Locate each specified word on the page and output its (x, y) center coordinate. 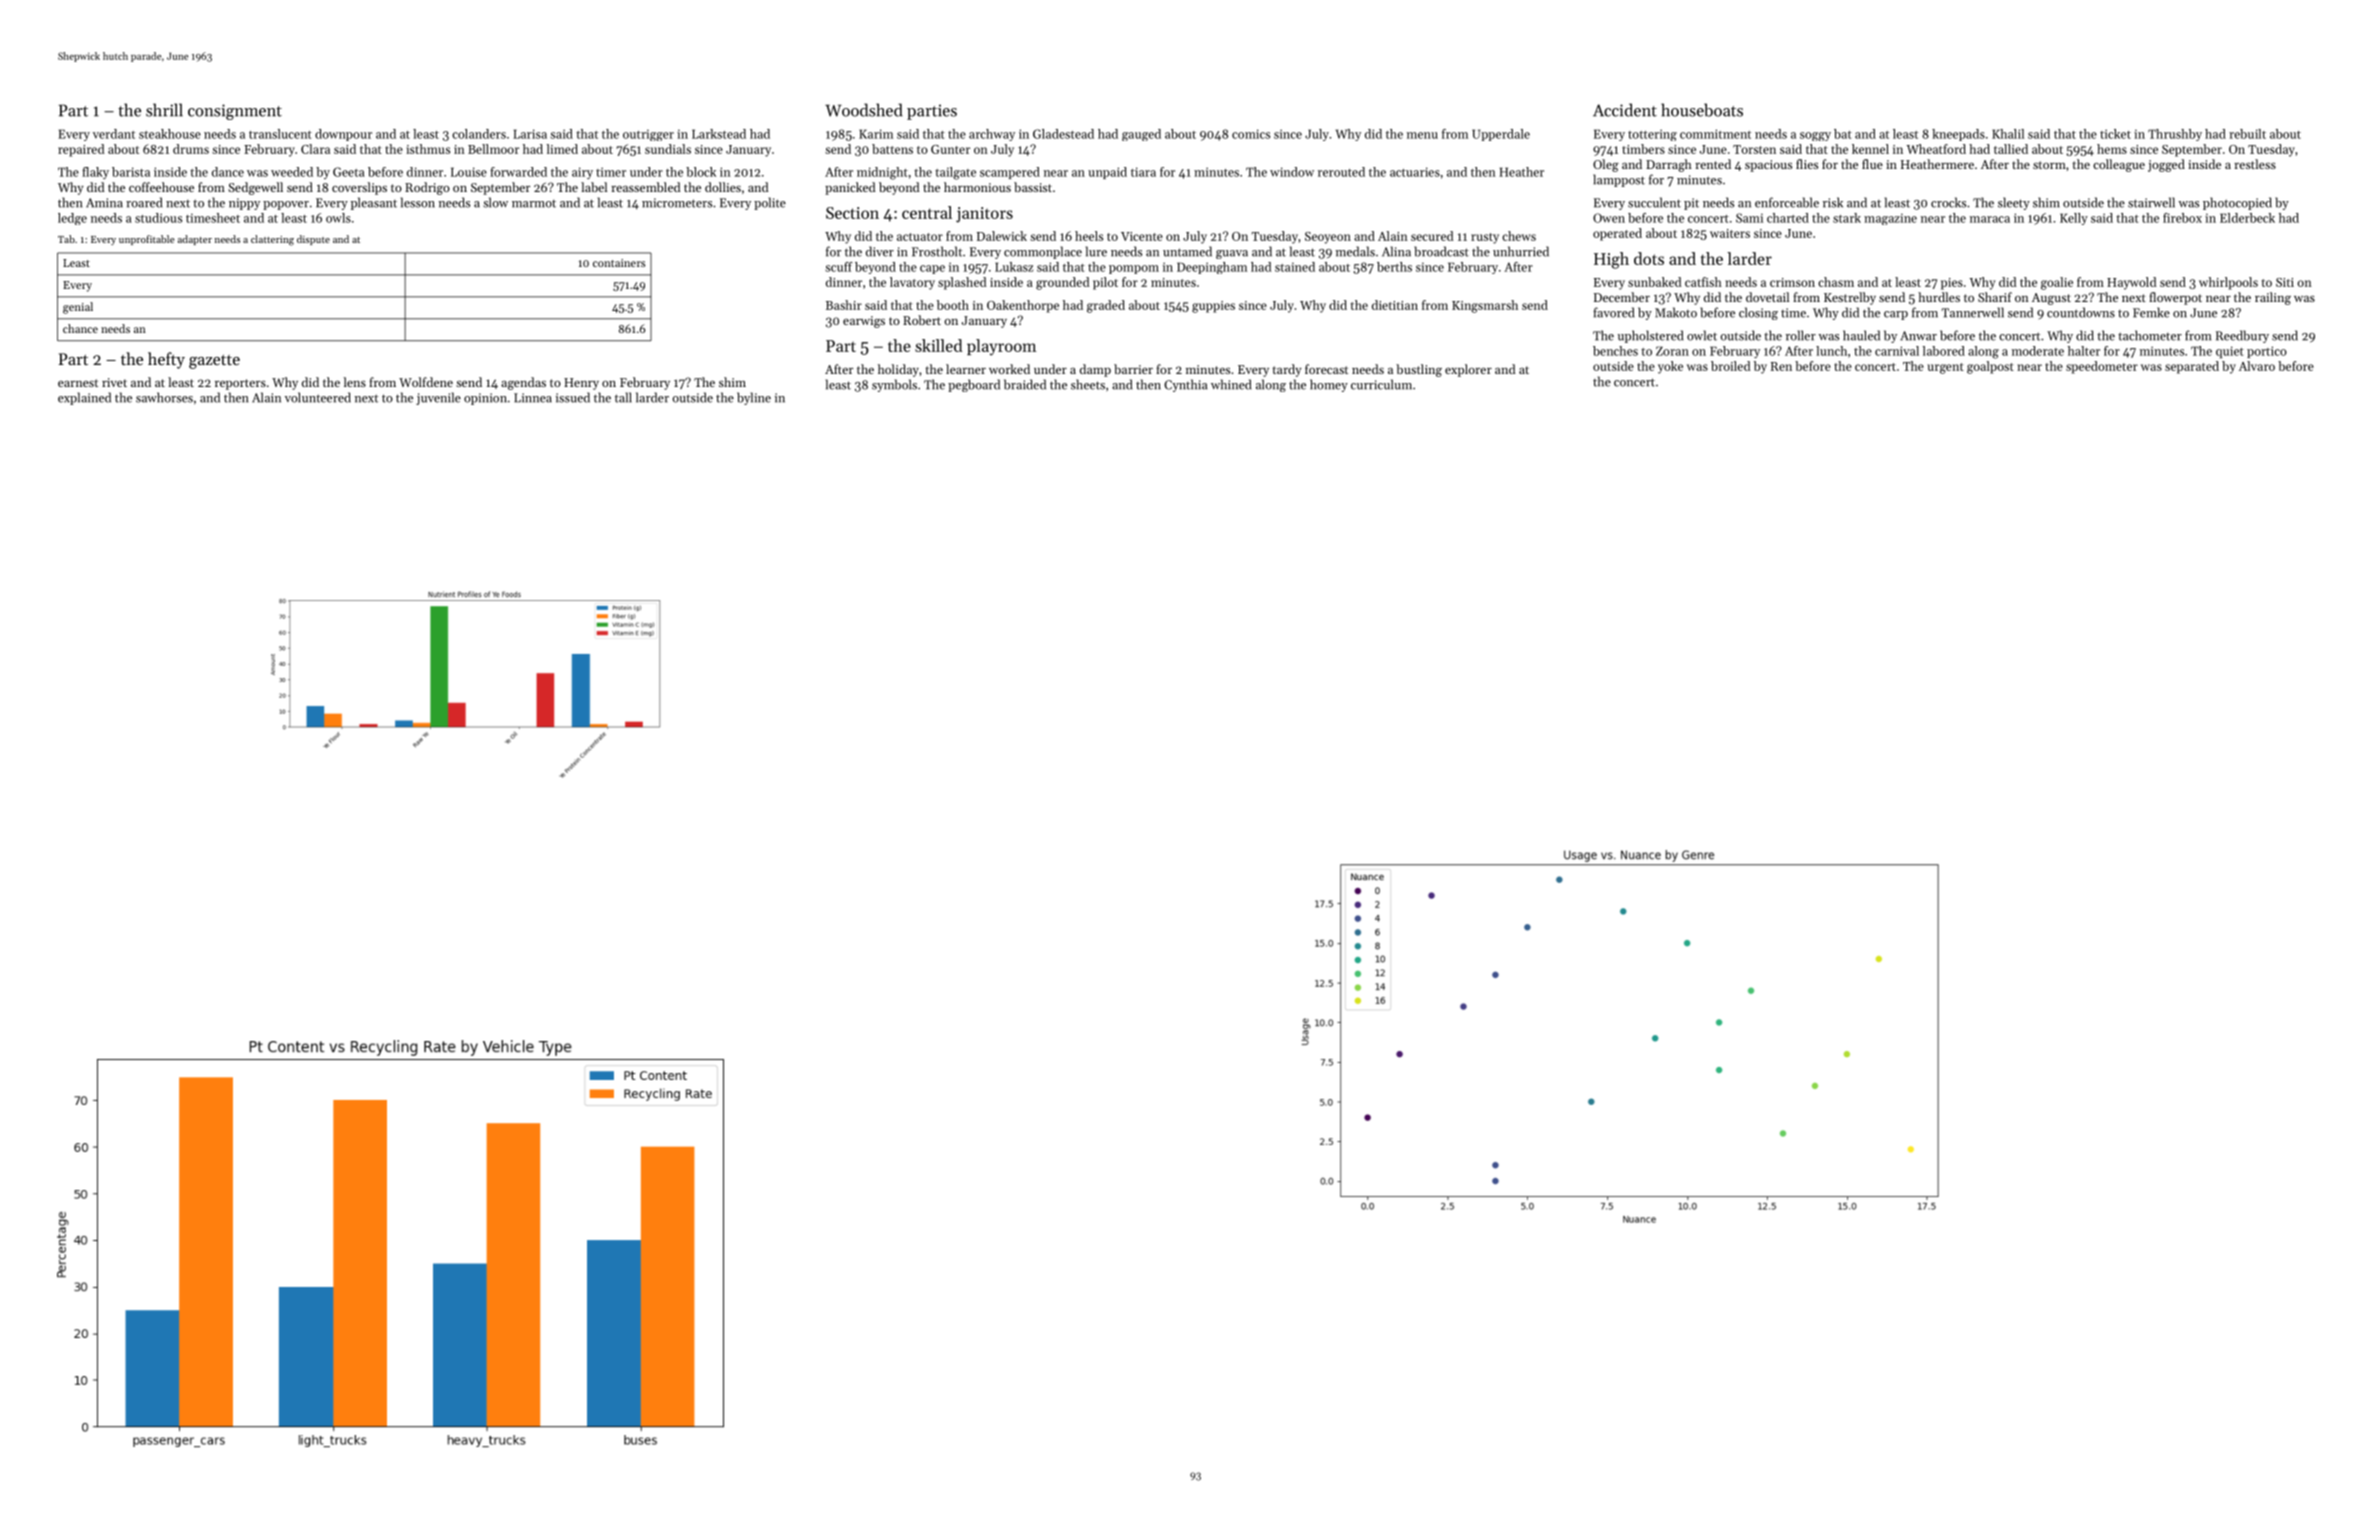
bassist (1033, 187)
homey (1329, 385)
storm (2049, 165)
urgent (1945, 368)
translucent (280, 134)
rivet (114, 382)
